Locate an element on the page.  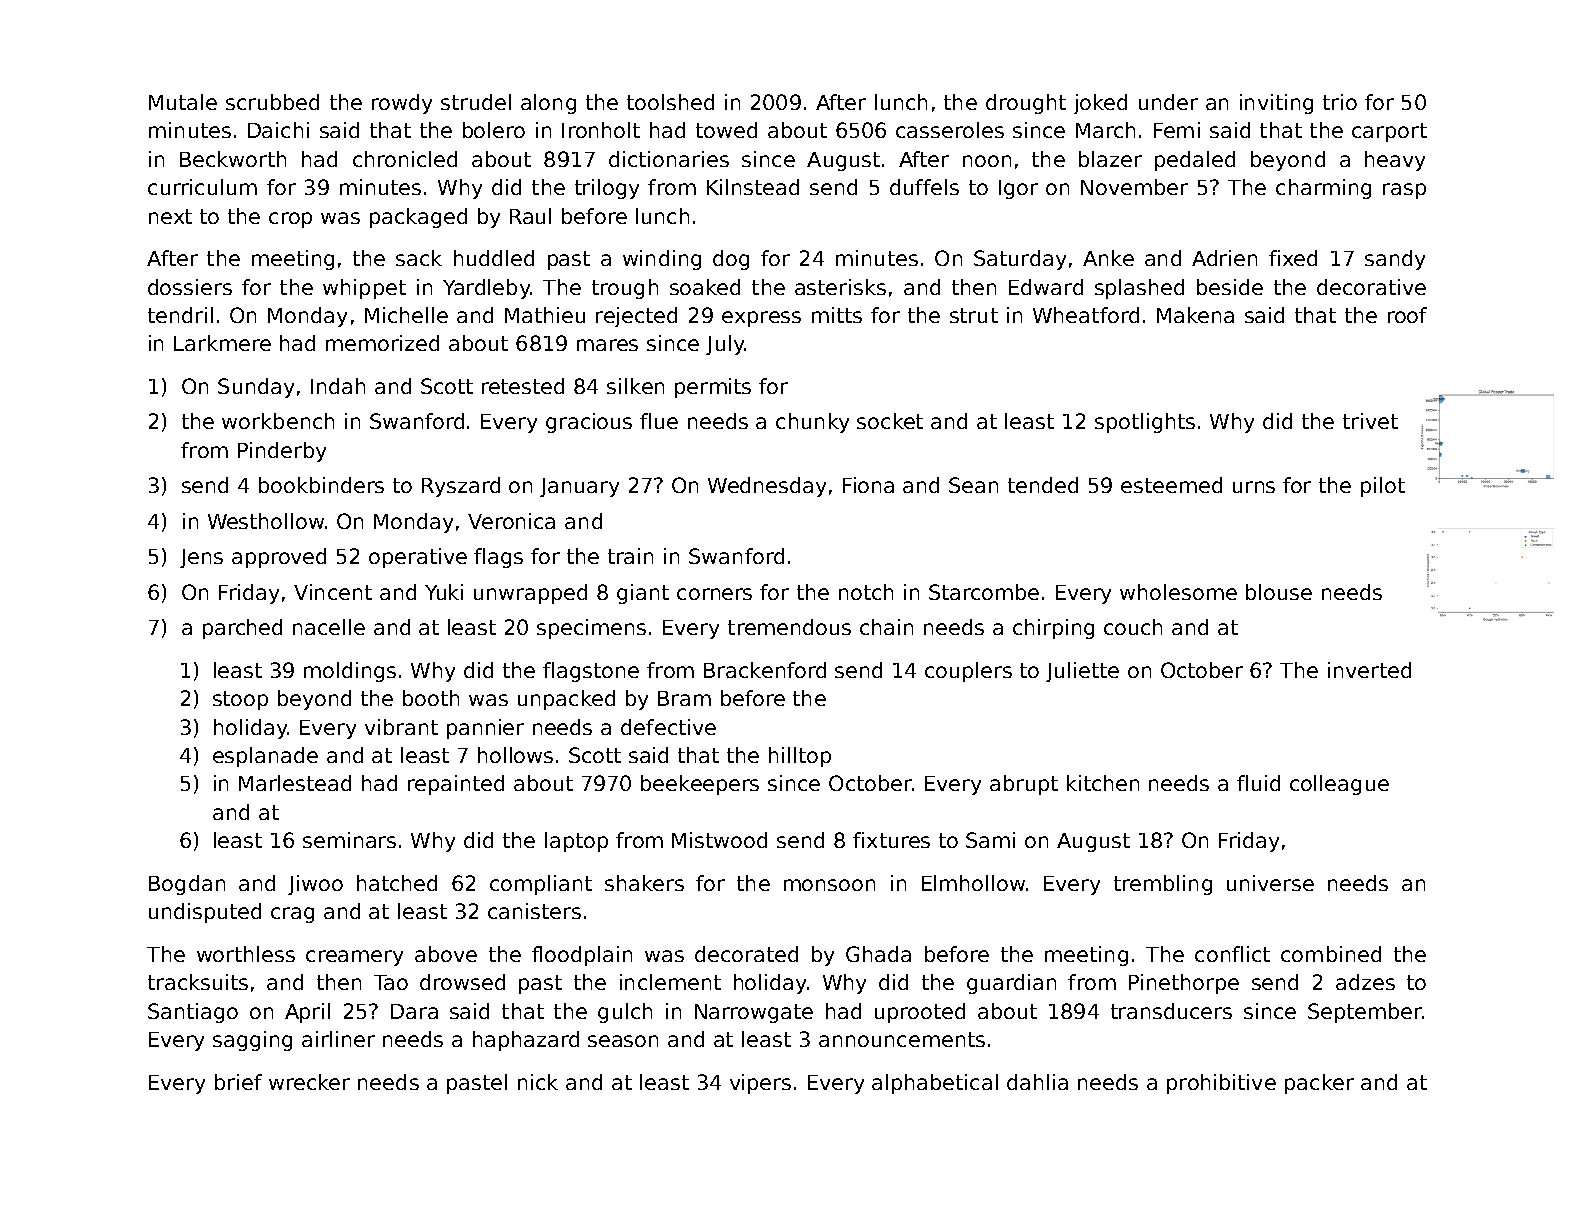
Mutale is located at coordinates (183, 102).
